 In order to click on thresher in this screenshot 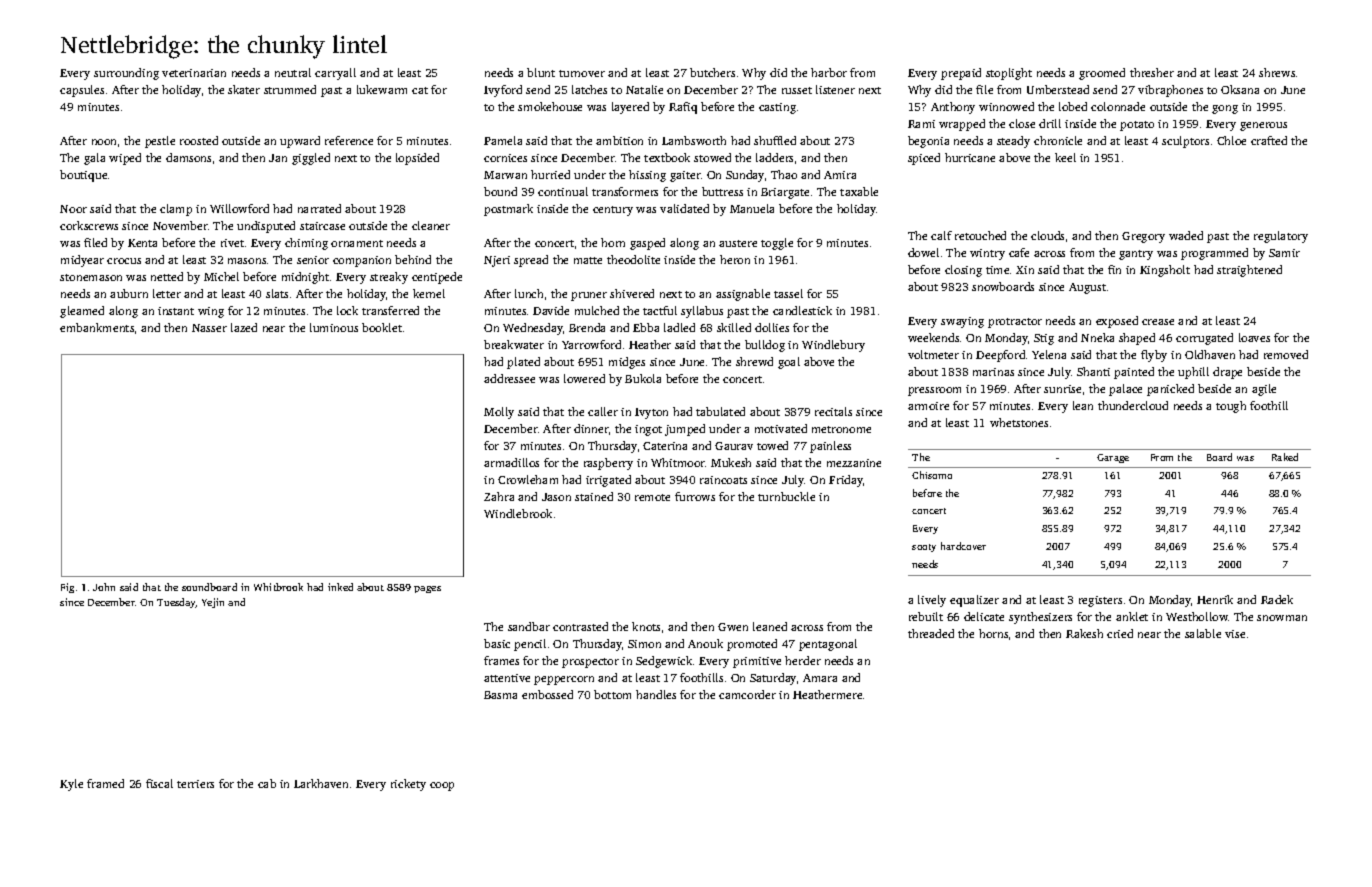, I will do `click(1152, 72)`.
